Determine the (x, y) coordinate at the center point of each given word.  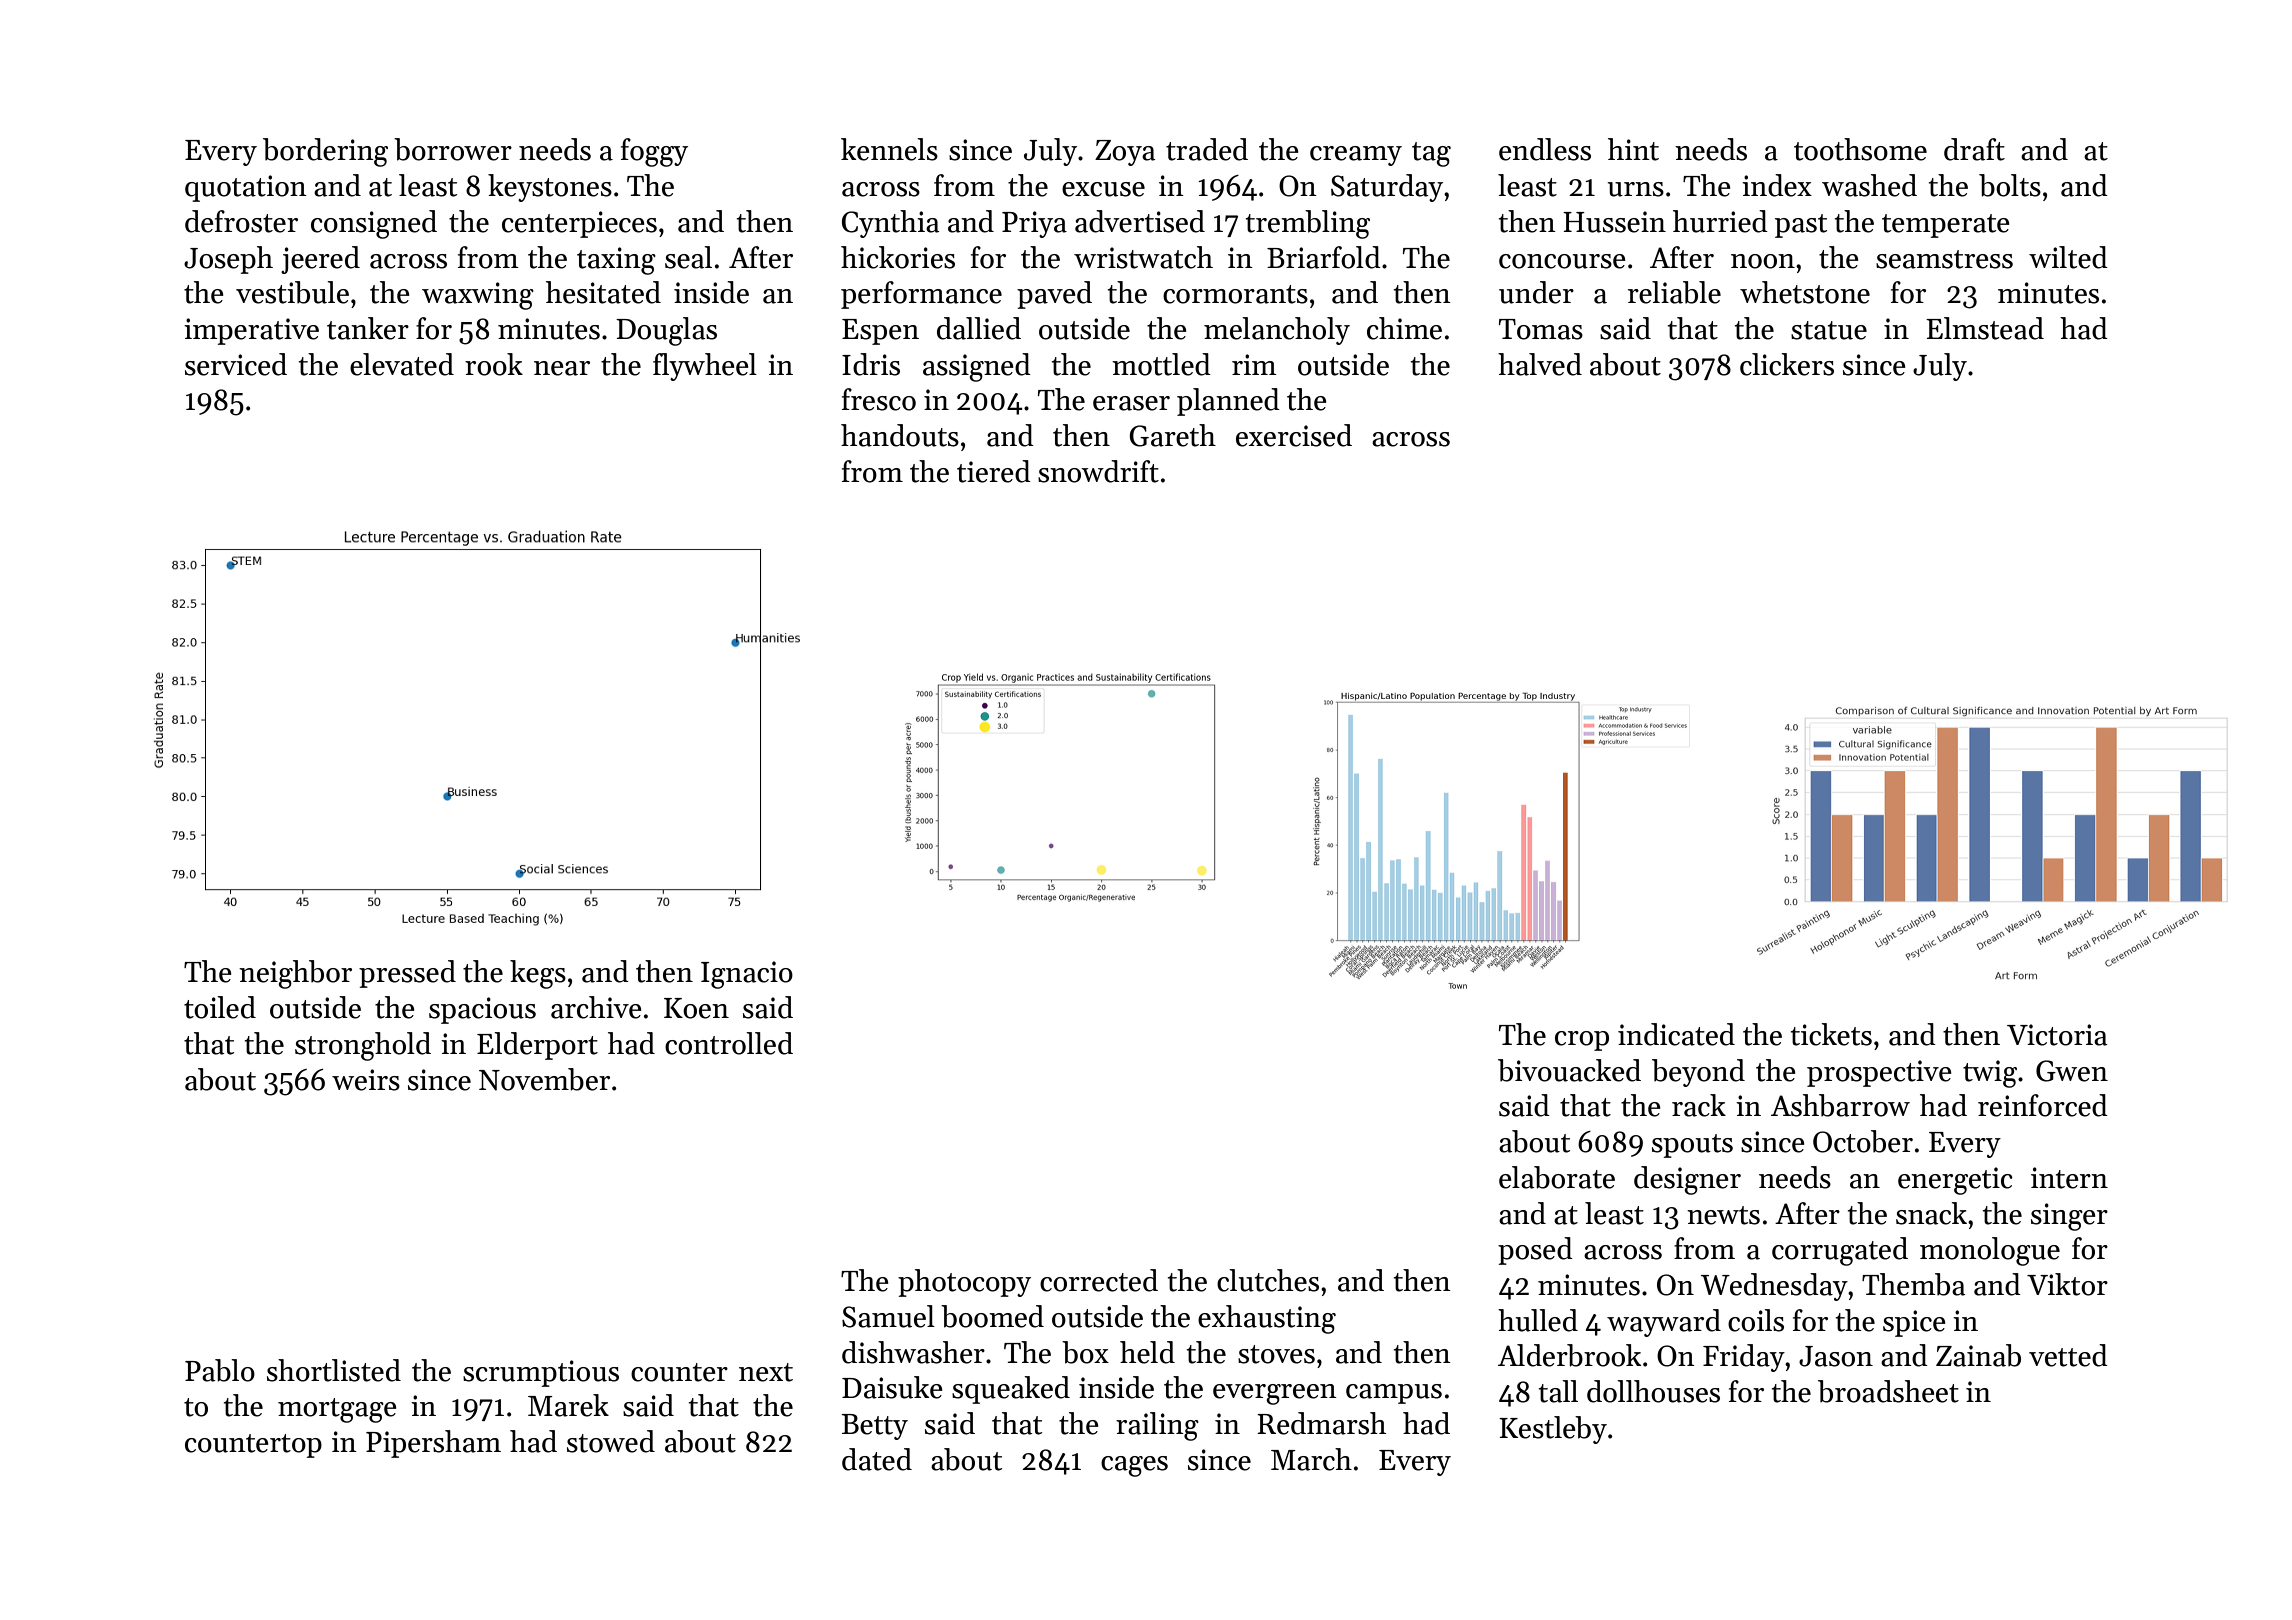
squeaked (1011, 1390)
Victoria (2057, 1035)
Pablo (220, 1370)
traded (1207, 149)
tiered (994, 471)
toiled (220, 1007)
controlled (729, 1043)
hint (1633, 149)
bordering (325, 152)
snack (1931, 1213)
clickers (1787, 364)
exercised (1294, 435)
